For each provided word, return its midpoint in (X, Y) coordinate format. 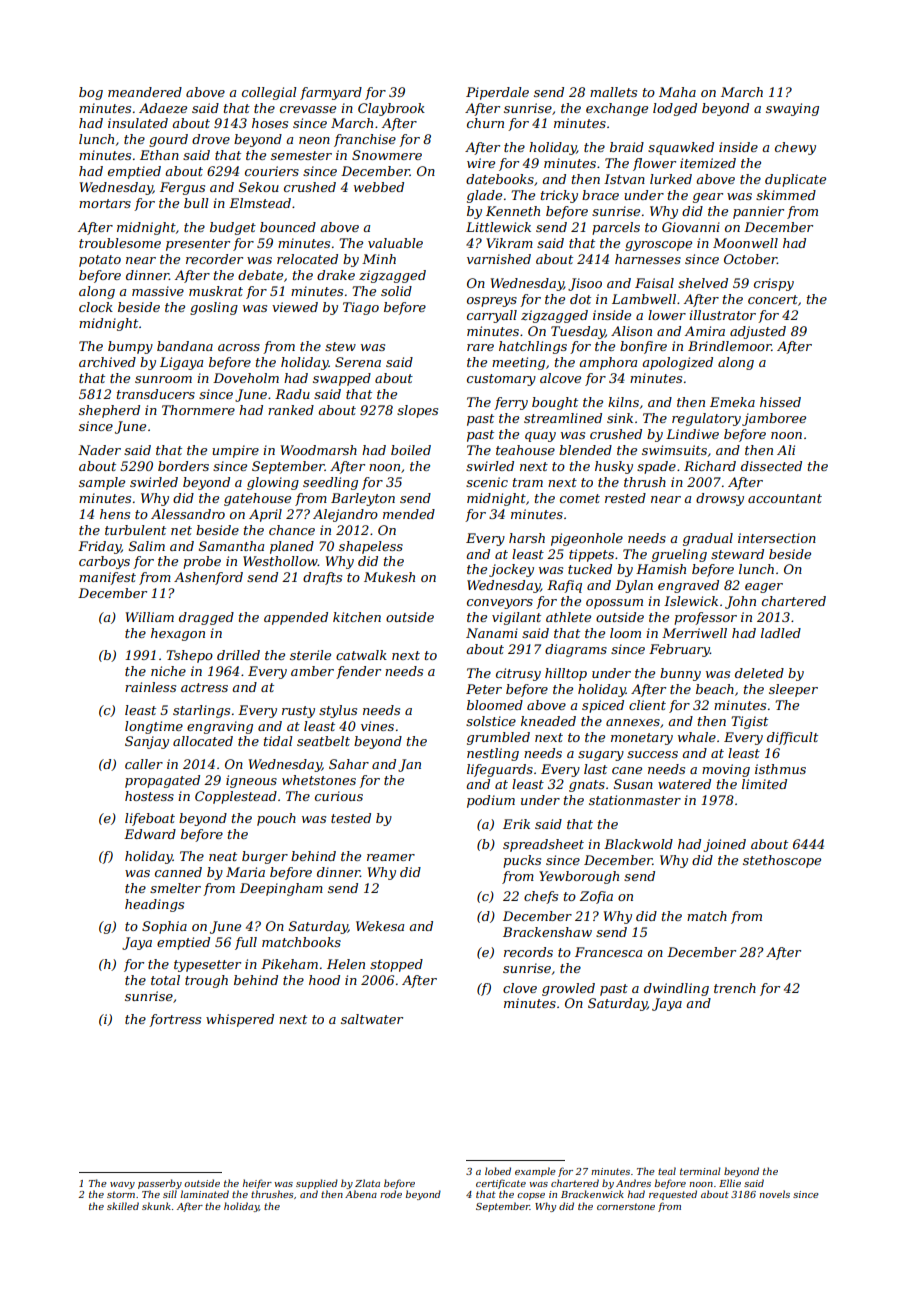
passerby (160, 1184)
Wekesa (380, 926)
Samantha (231, 546)
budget (233, 228)
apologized (677, 363)
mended (409, 514)
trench (735, 988)
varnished (499, 259)
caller (144, 764)
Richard (710, 466)
